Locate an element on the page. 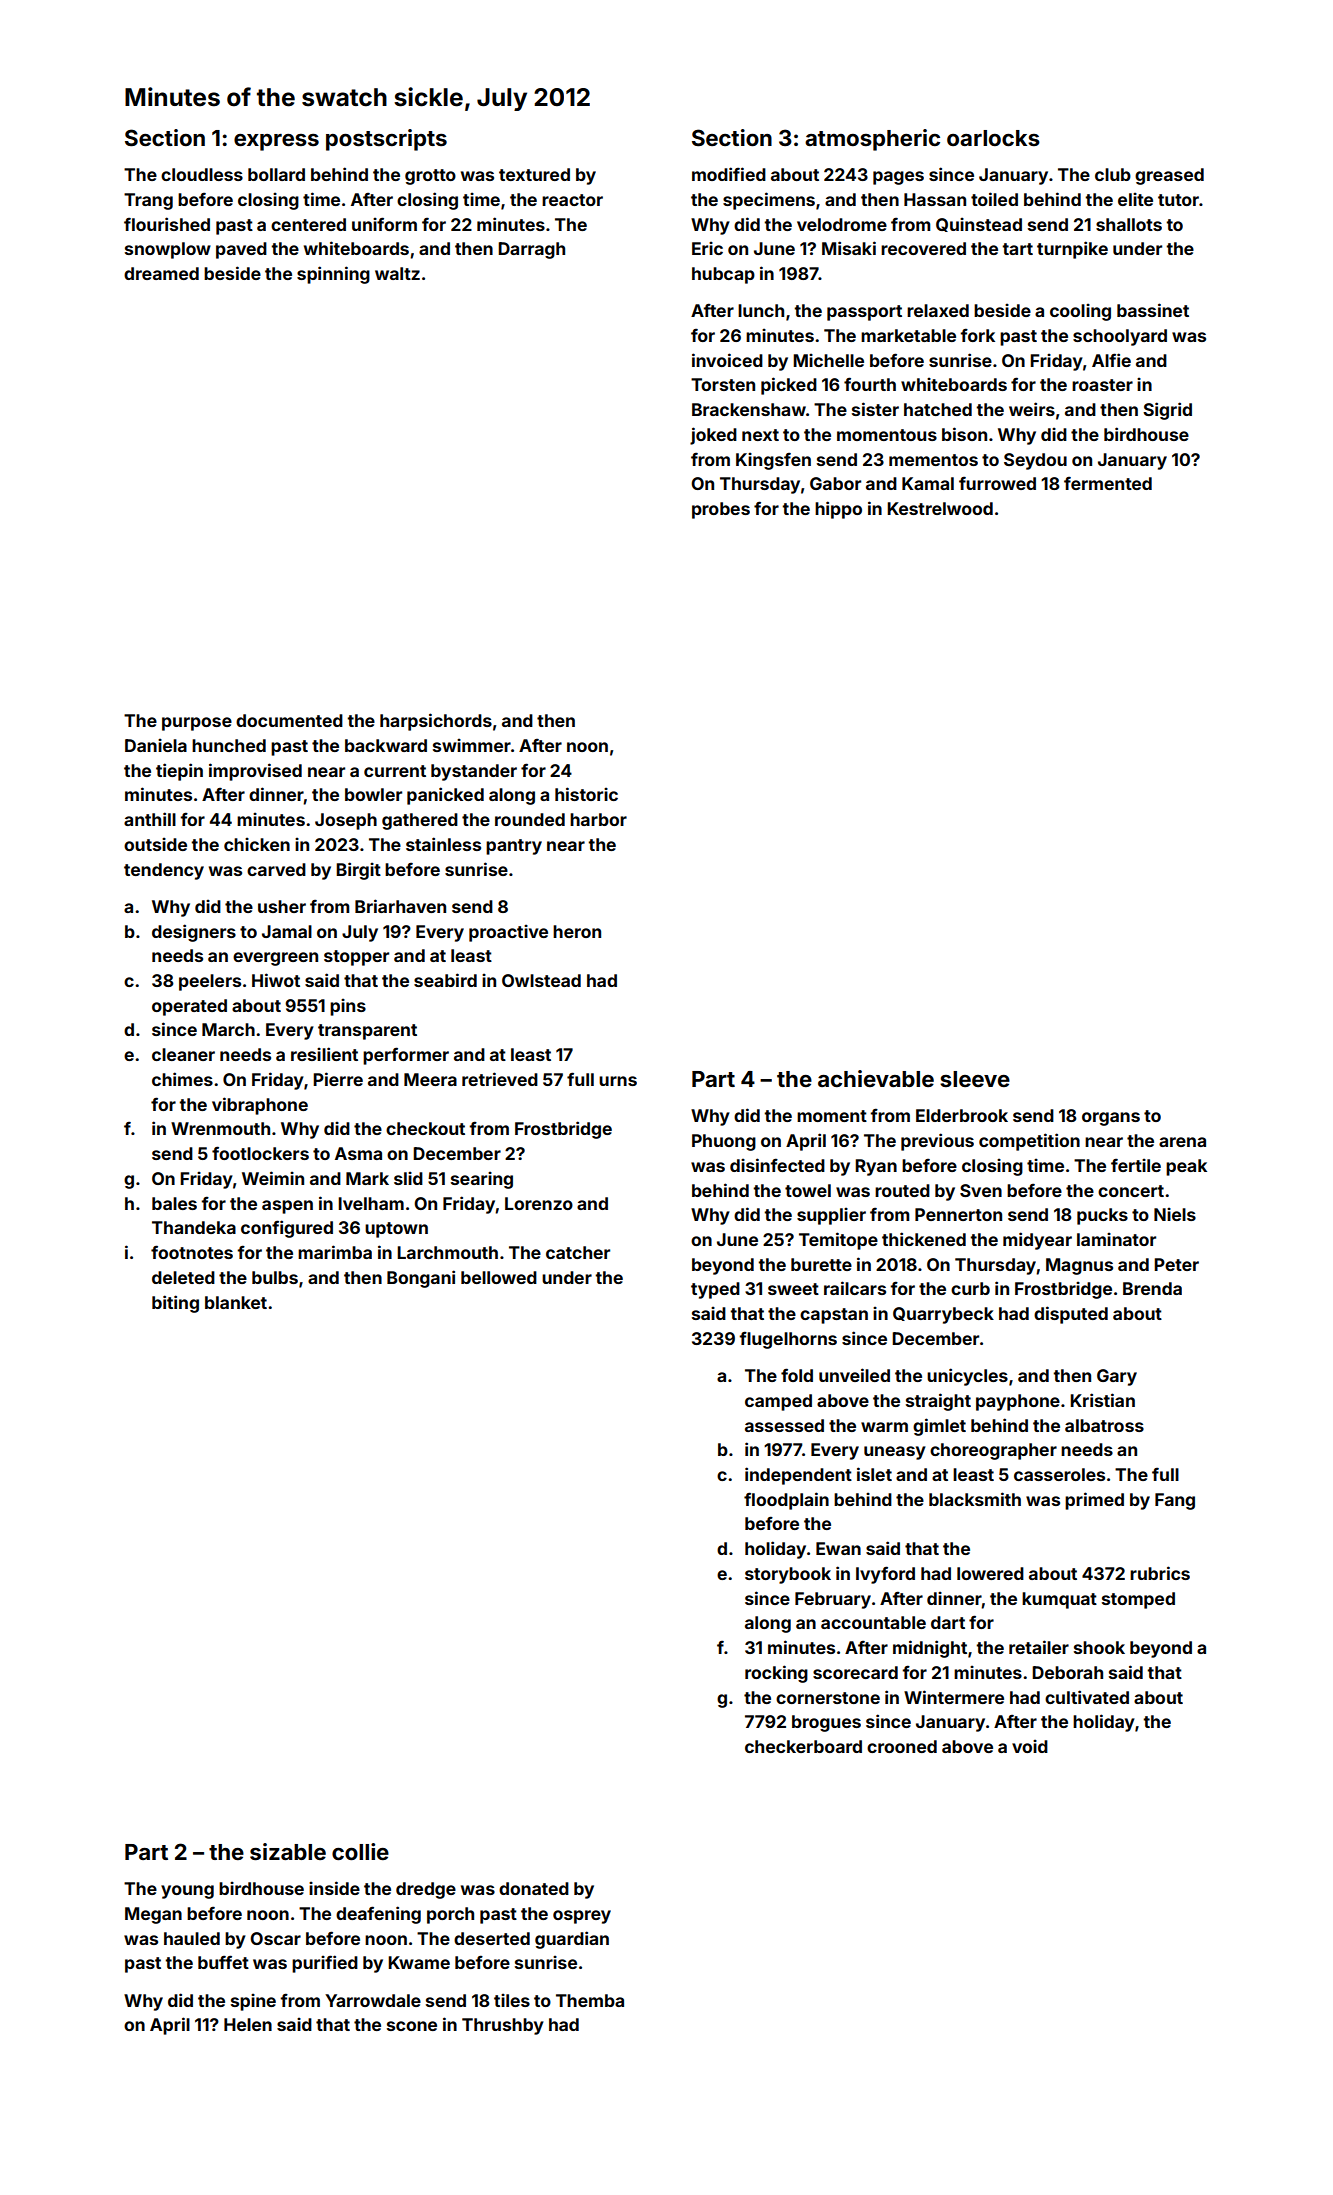 This document has width=1333, height=2195. Joseph is located at coordinates (346, 821).
